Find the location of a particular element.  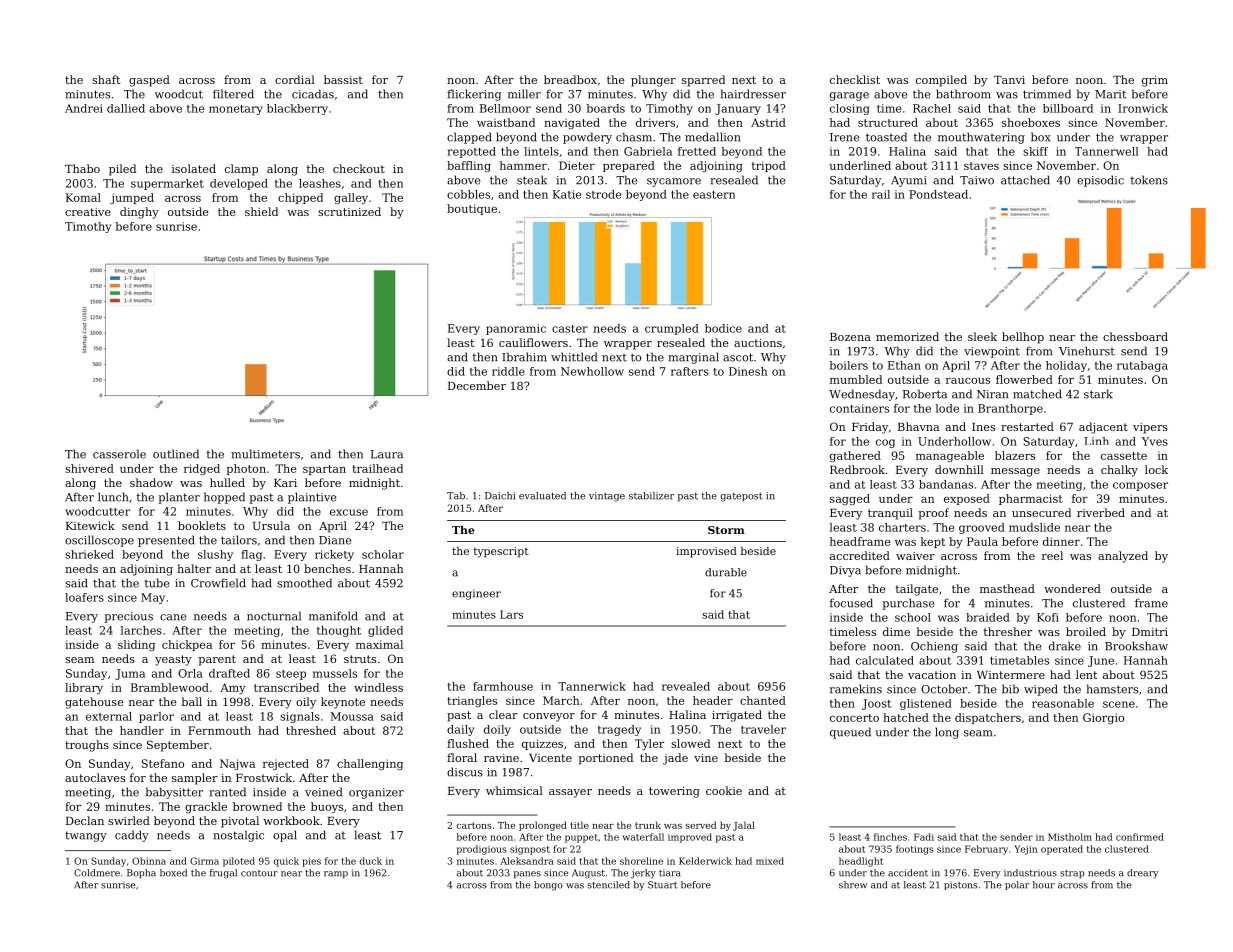

chickpea is located at coordinates (187, 645).
